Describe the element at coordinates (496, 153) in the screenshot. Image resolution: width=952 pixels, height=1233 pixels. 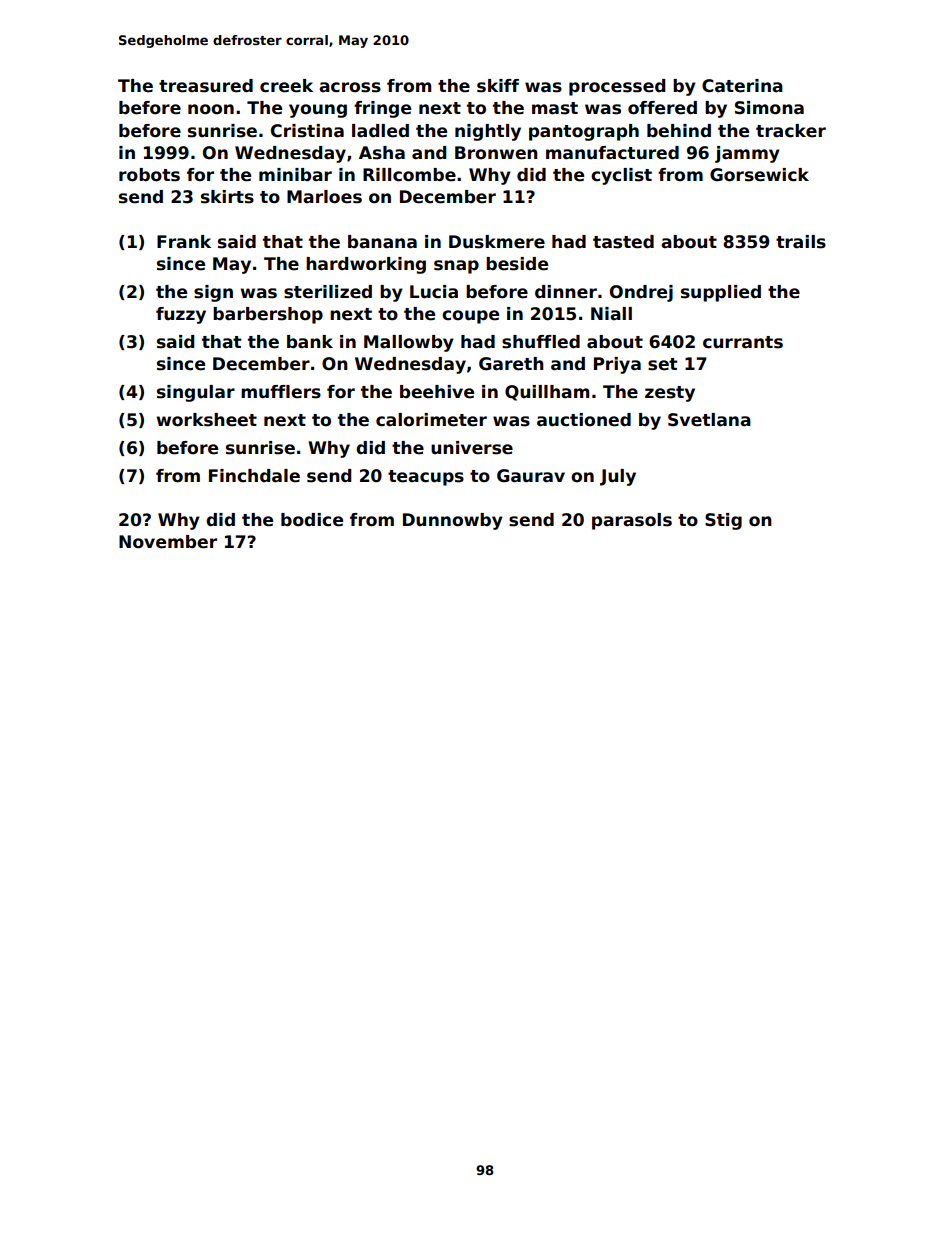
I see `Bronwen` at that location.
